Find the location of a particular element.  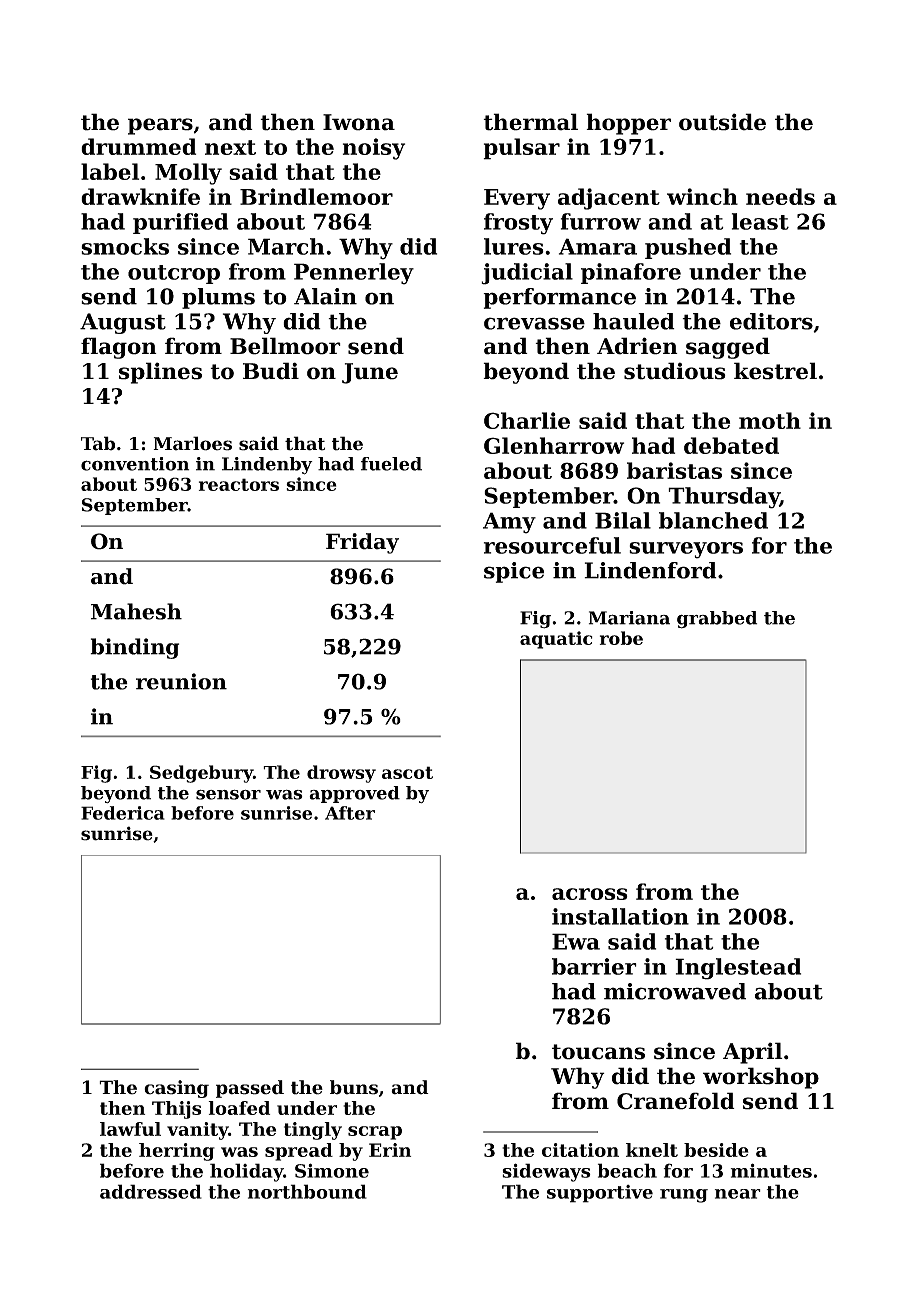

Federica is located at coordinates (123, 813).
